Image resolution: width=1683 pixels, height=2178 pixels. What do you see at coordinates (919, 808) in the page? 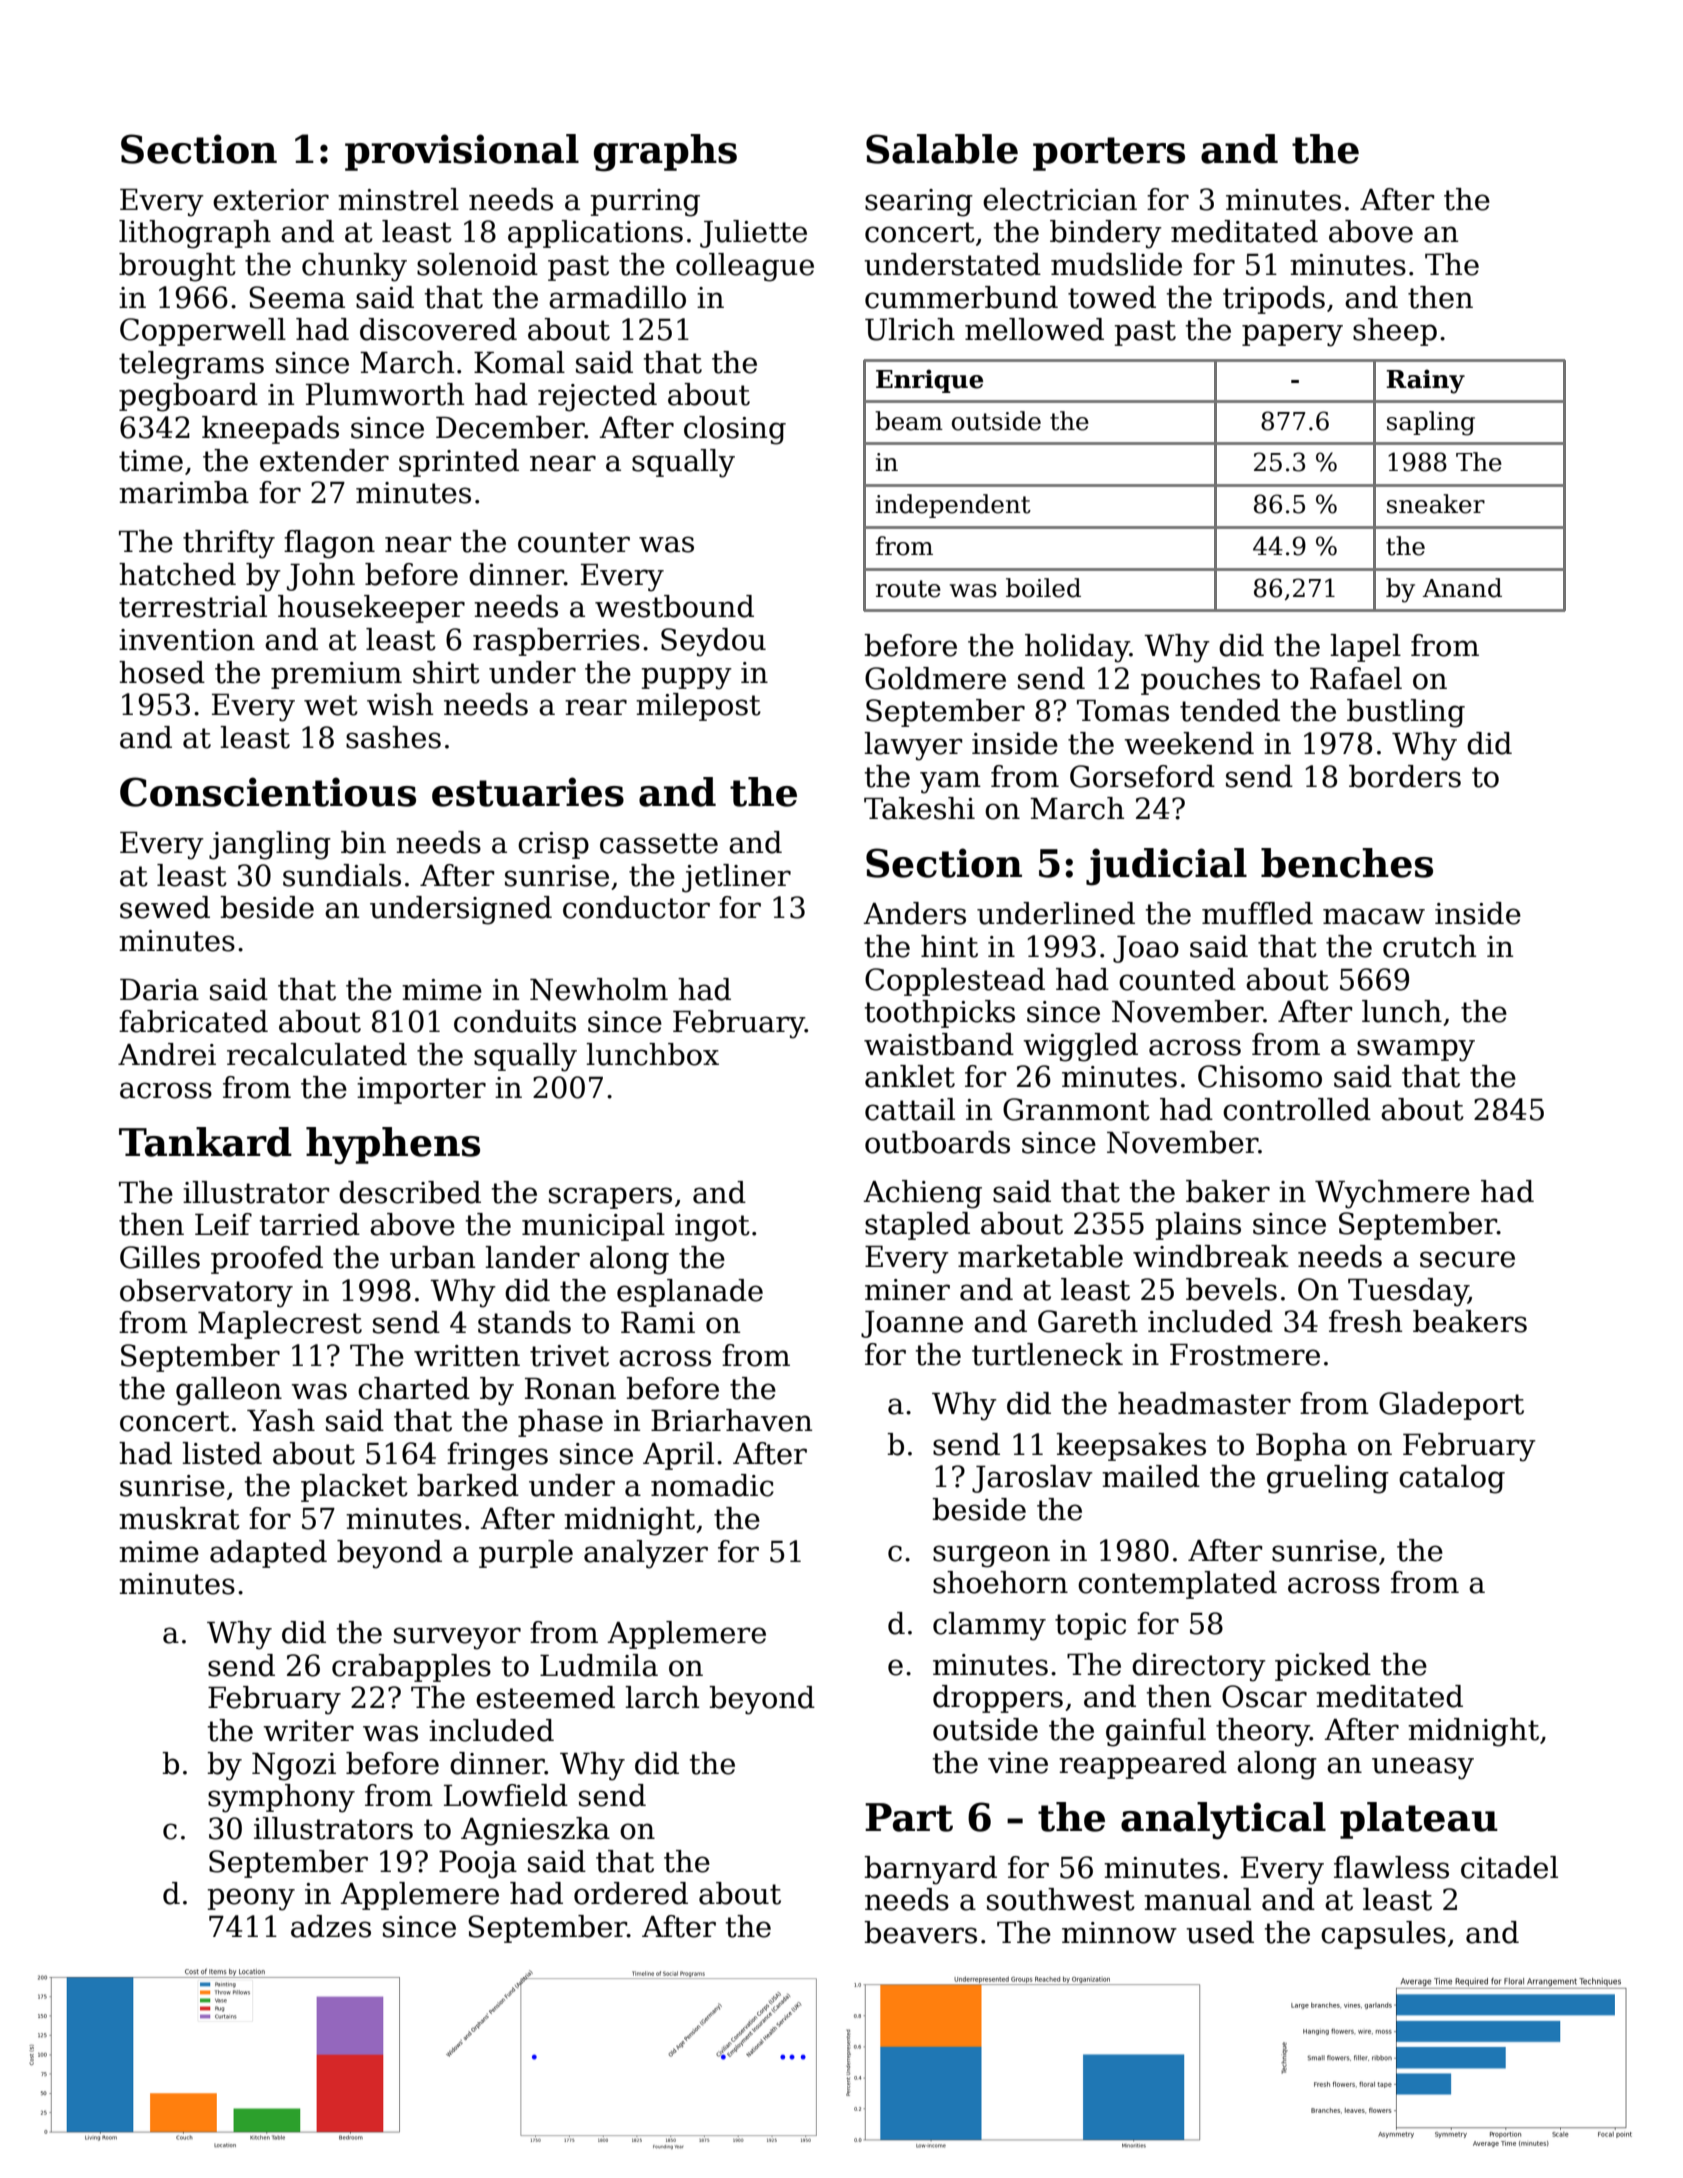
I see `Takeshi` at bounding box center [919, 808].
